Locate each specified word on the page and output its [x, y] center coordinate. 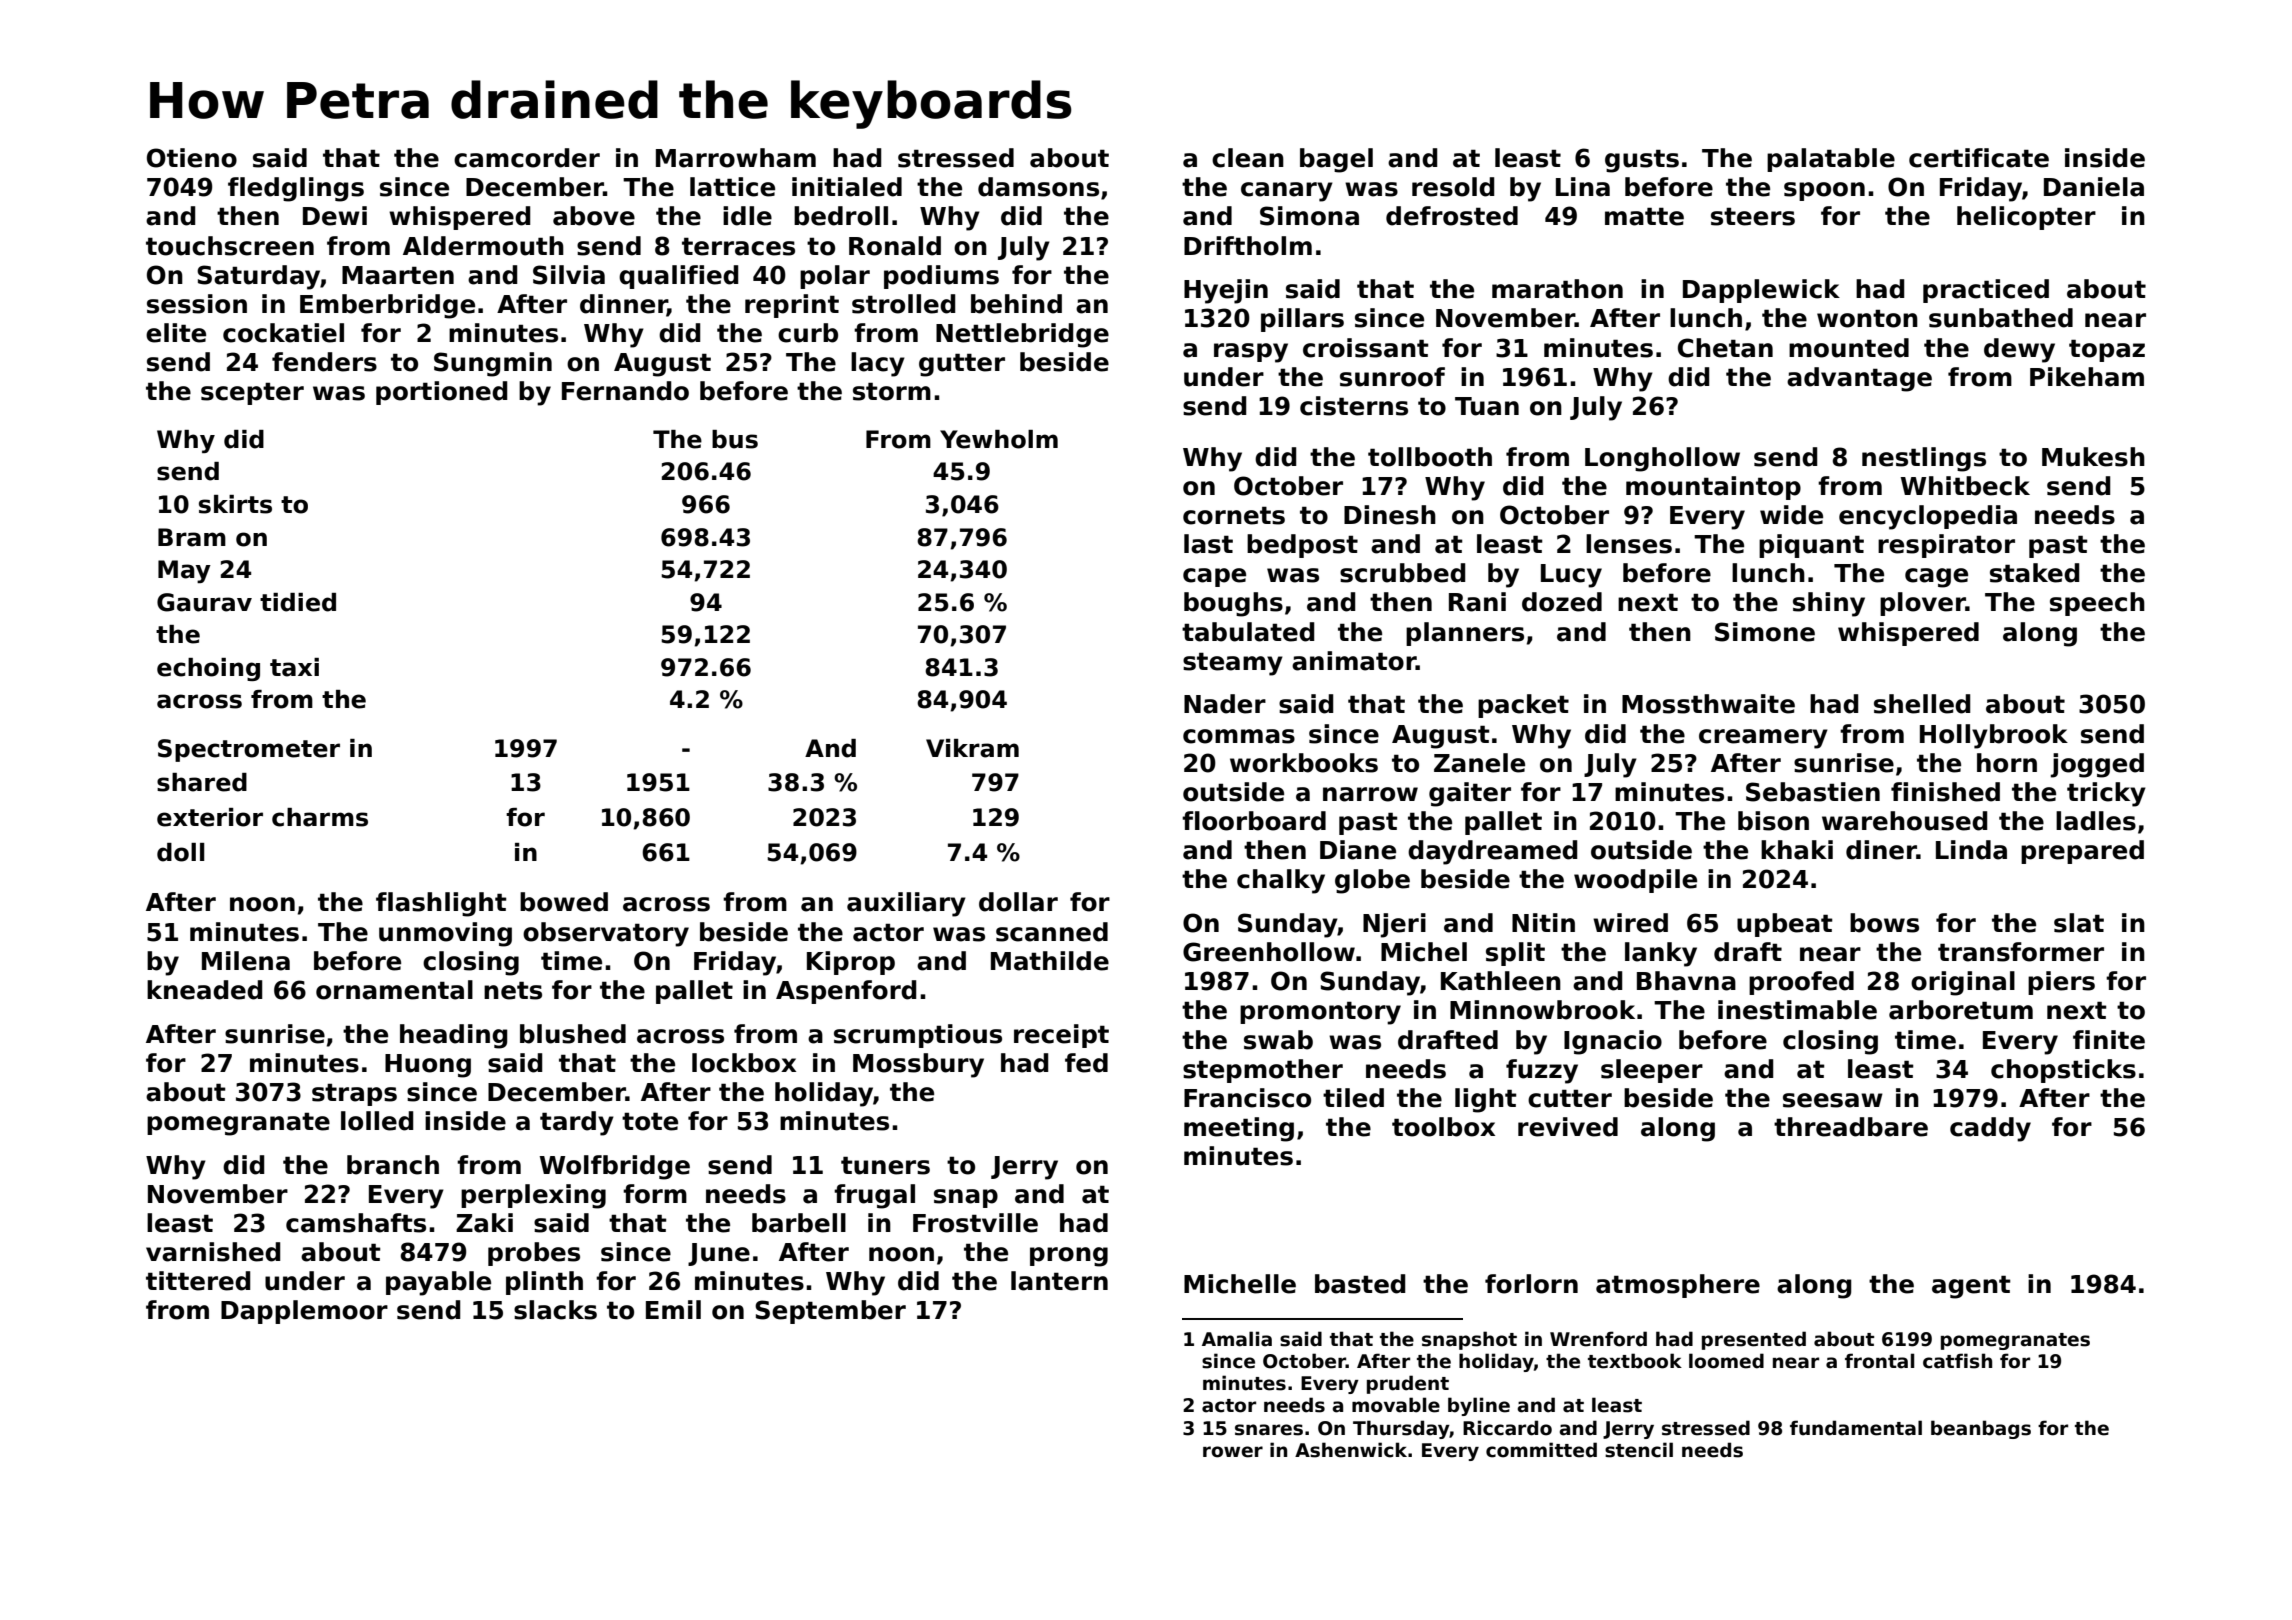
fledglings [296, 189]
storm [892, 391]
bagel [1336, 160]
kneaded [205, 990]
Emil [673, 1309]
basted [1360, 1284]
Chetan [1725, 348]
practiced [1986, 291]
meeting [1239, 1129]
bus [735, 439]
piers [2061, 983]
